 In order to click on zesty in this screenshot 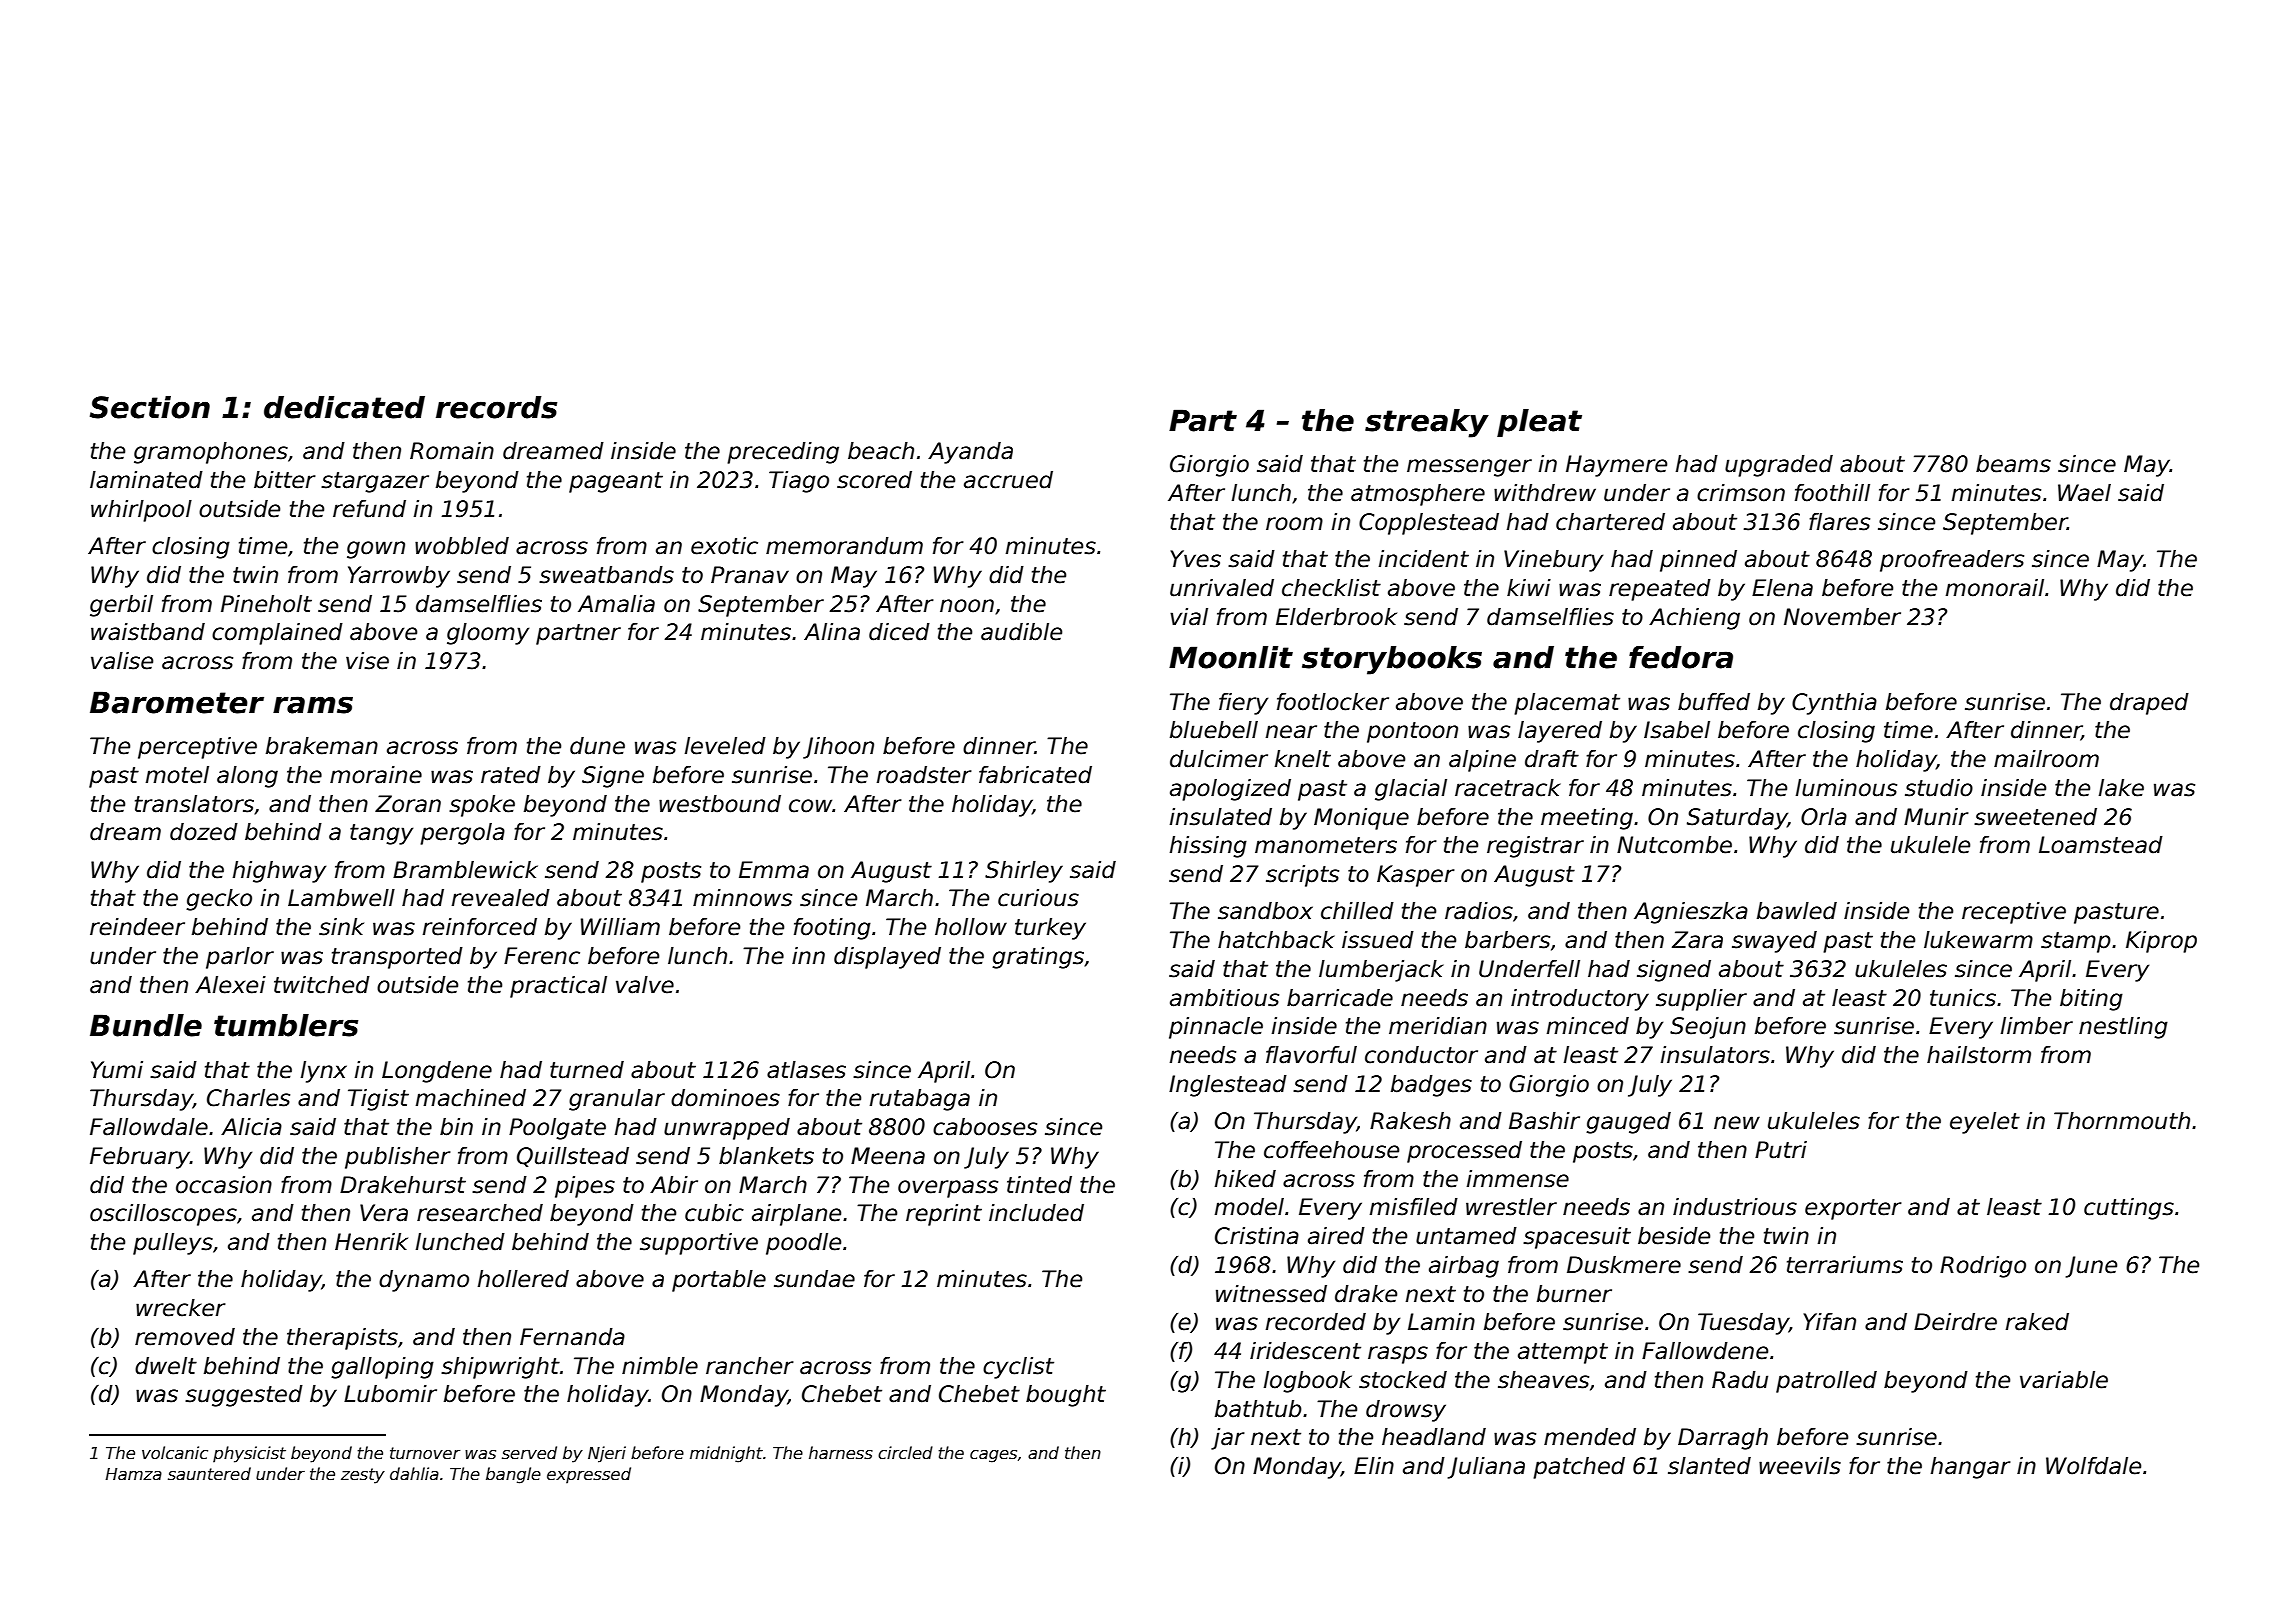, I will do `click(363, 1476)`.
